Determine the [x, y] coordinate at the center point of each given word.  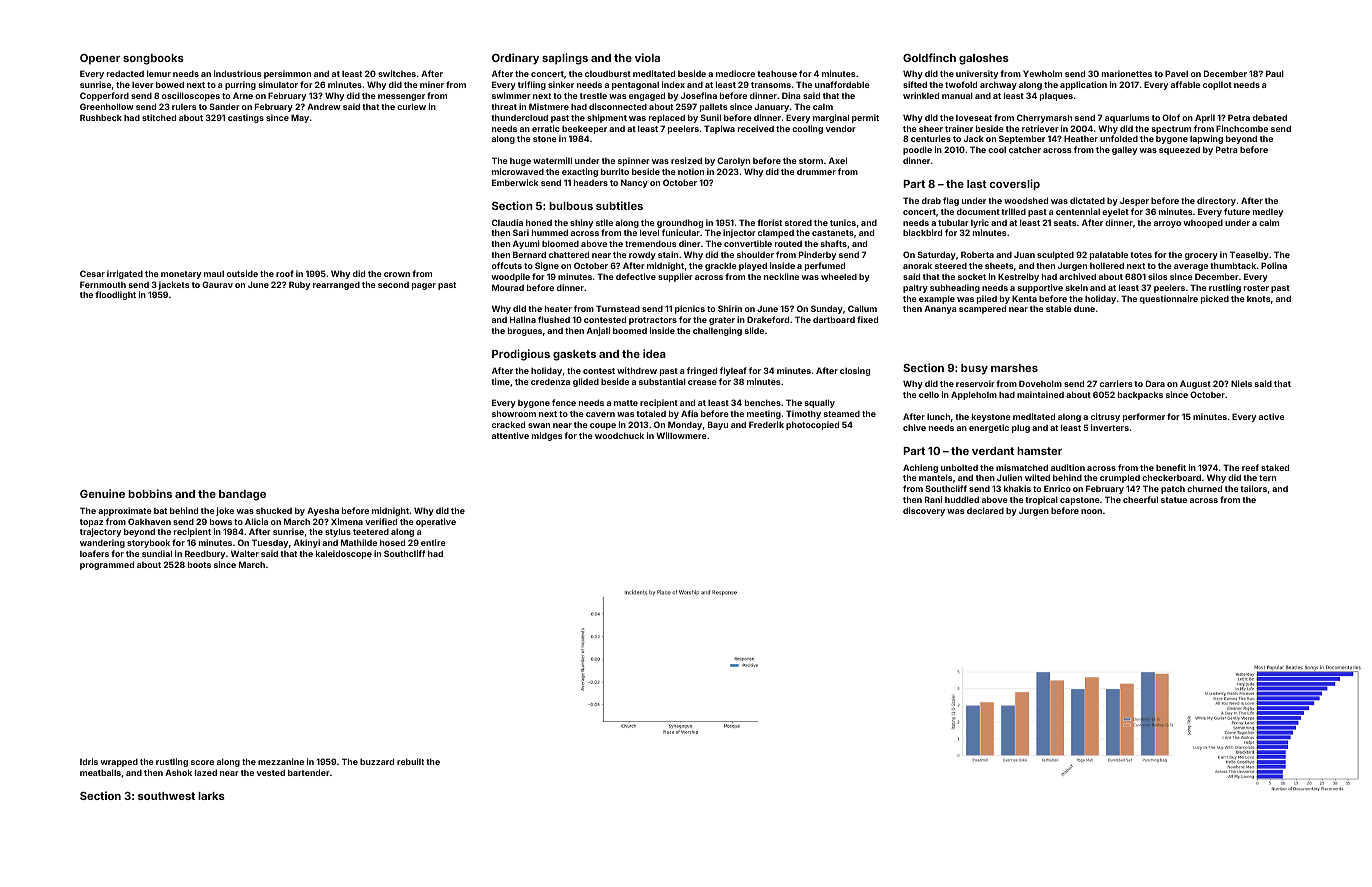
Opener [100, 59]
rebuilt [410, 761]
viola [647, 57]
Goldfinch [929, 57]
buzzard [377, 761]
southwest [166, 796]
